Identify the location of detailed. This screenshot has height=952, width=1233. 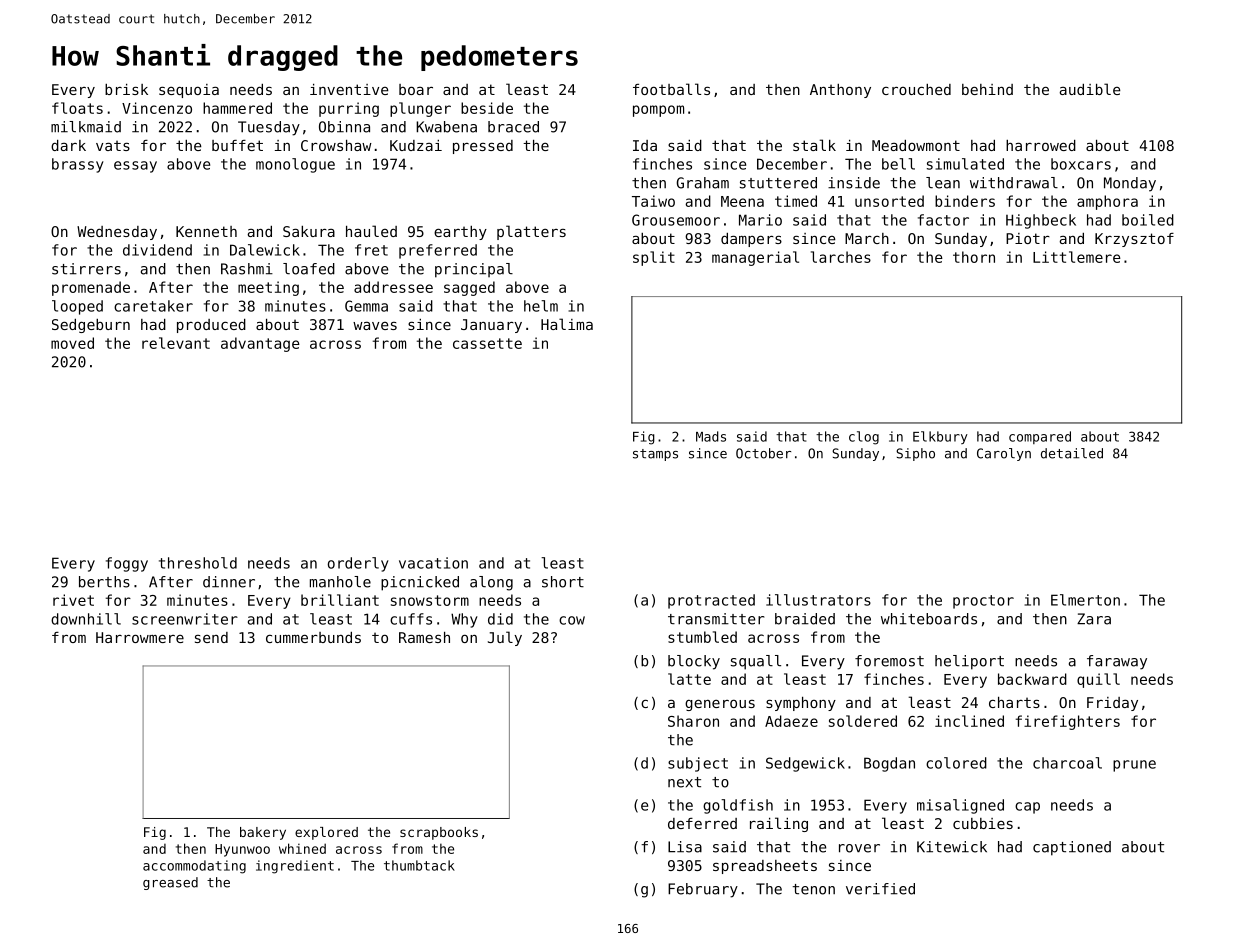
(1072, 453).
